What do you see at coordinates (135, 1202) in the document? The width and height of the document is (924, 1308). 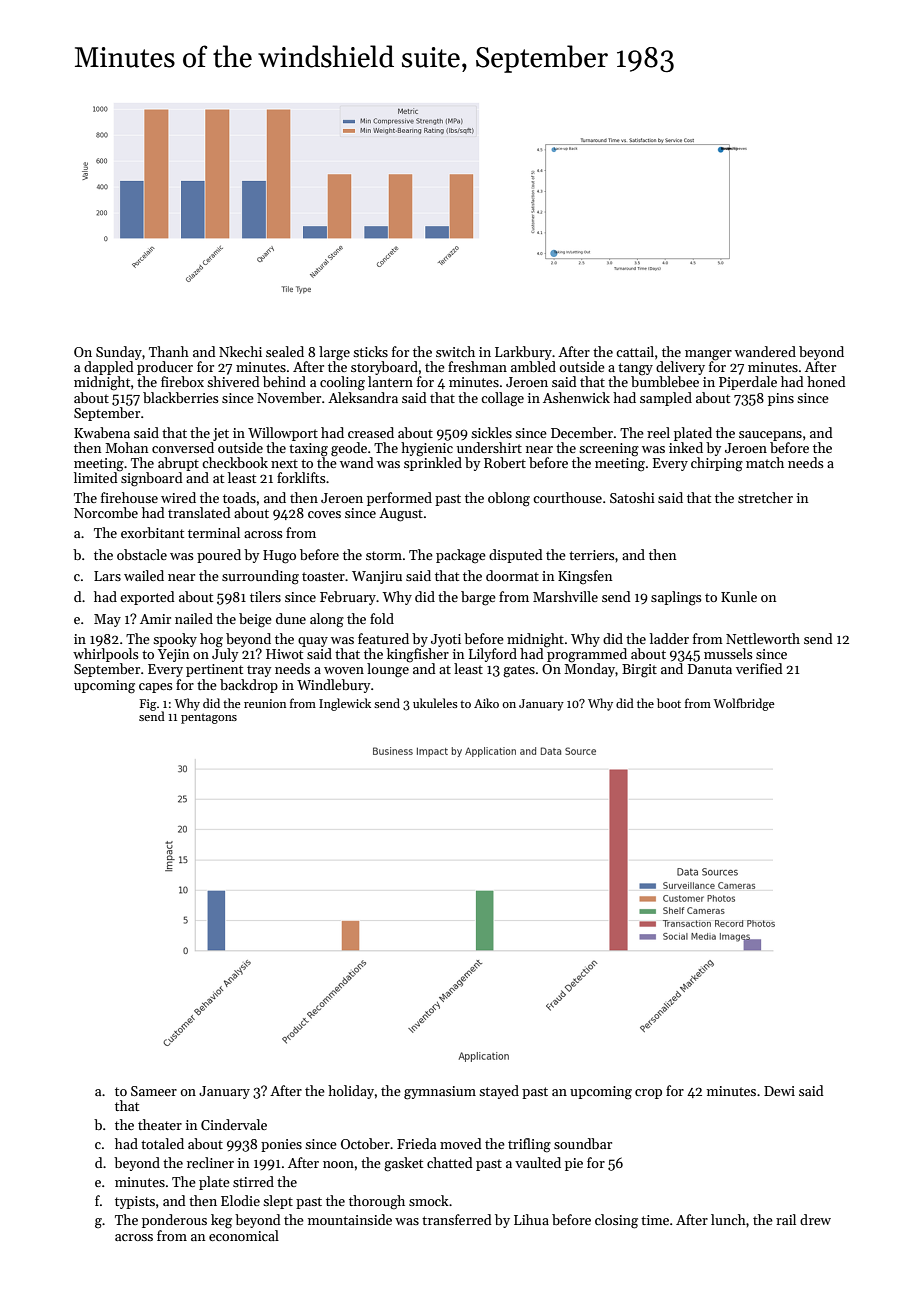 I see `typists` at bounding box center [135, 1202].
